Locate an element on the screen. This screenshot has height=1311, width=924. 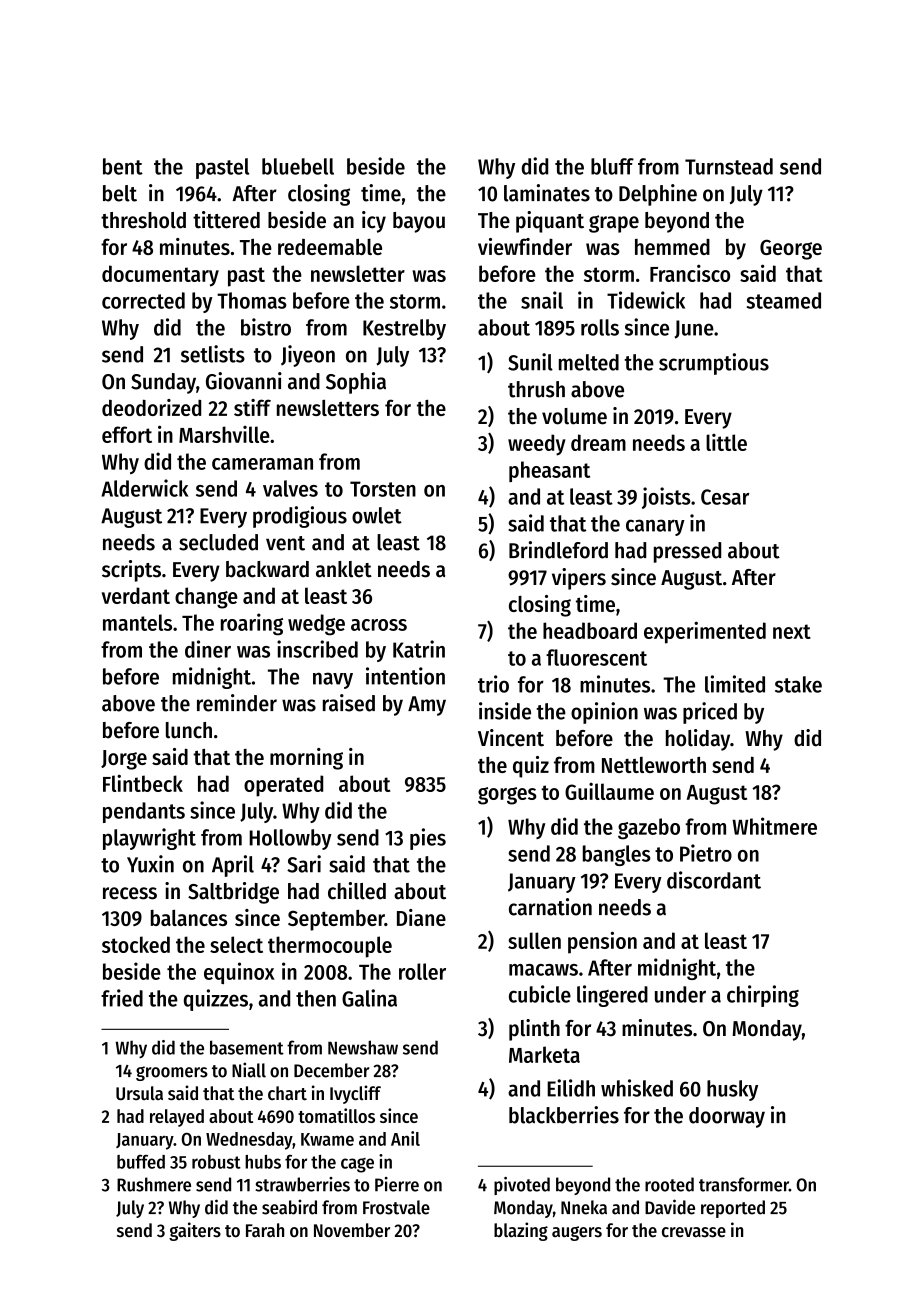
chirping is located at coordinates (763, 996).
